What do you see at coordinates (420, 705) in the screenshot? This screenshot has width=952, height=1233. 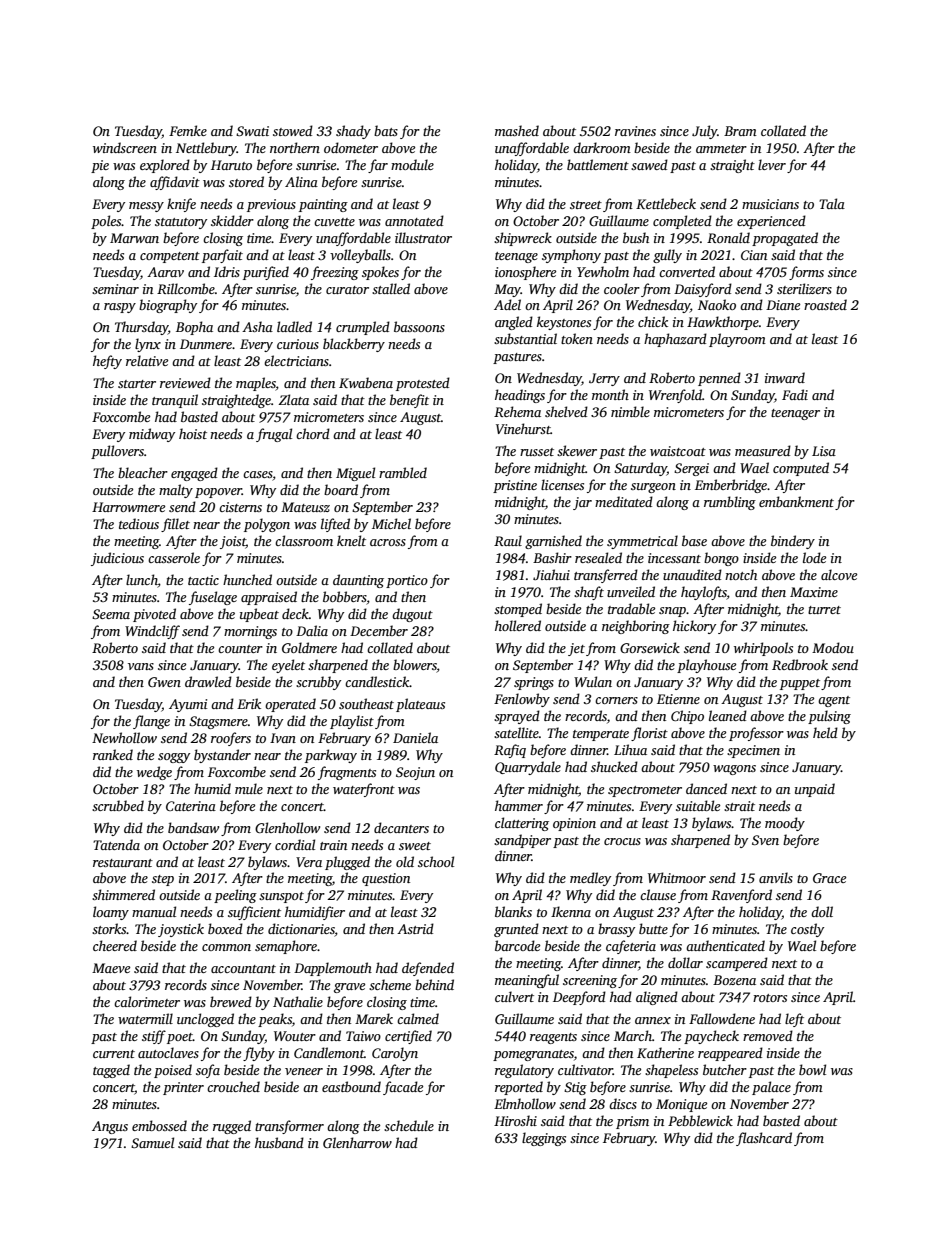 I see `plateaus` at bounding box center [420, 705].
